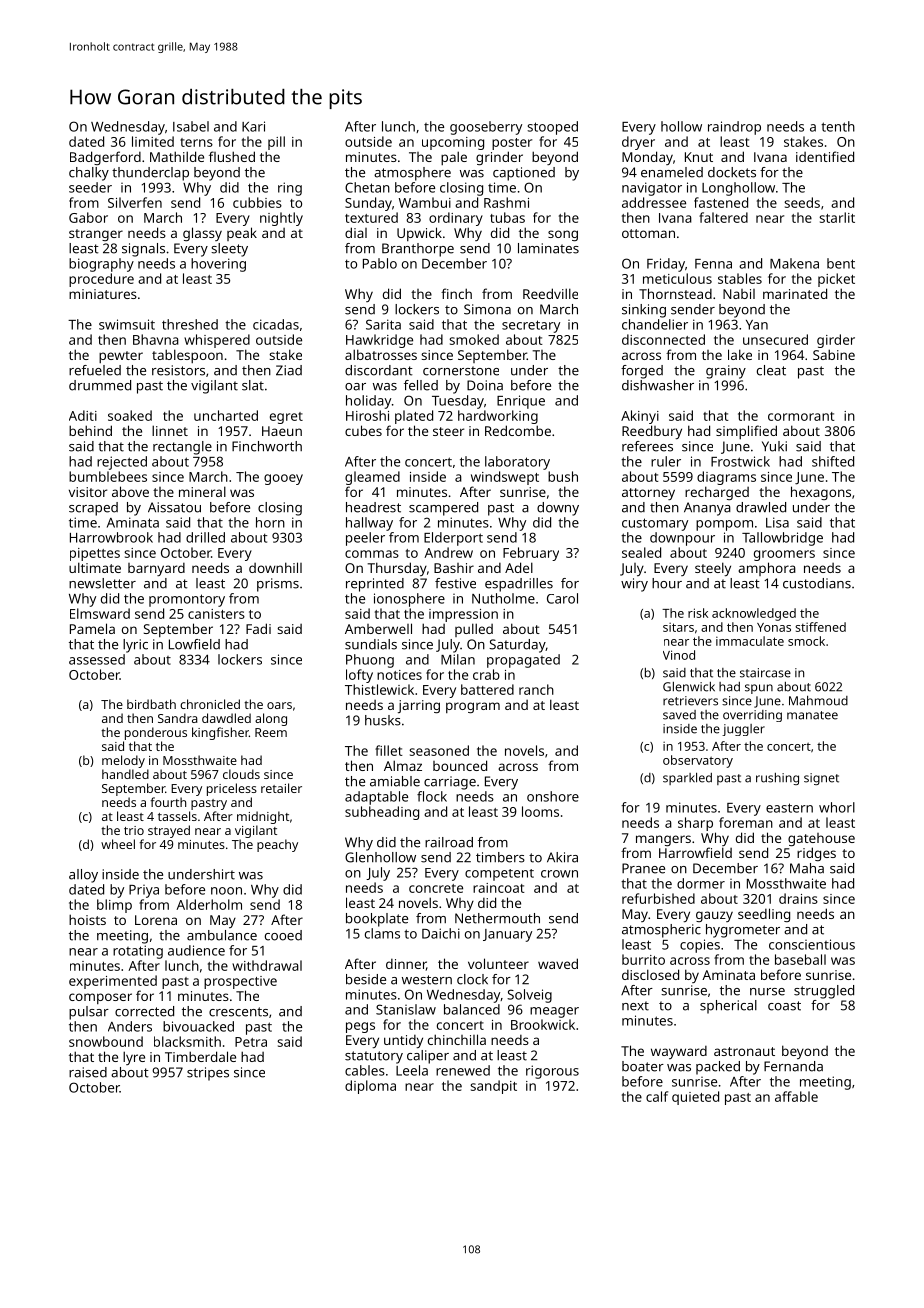 The image size is (924, 1308). I want to click on Daichi, so click(441, 933).
